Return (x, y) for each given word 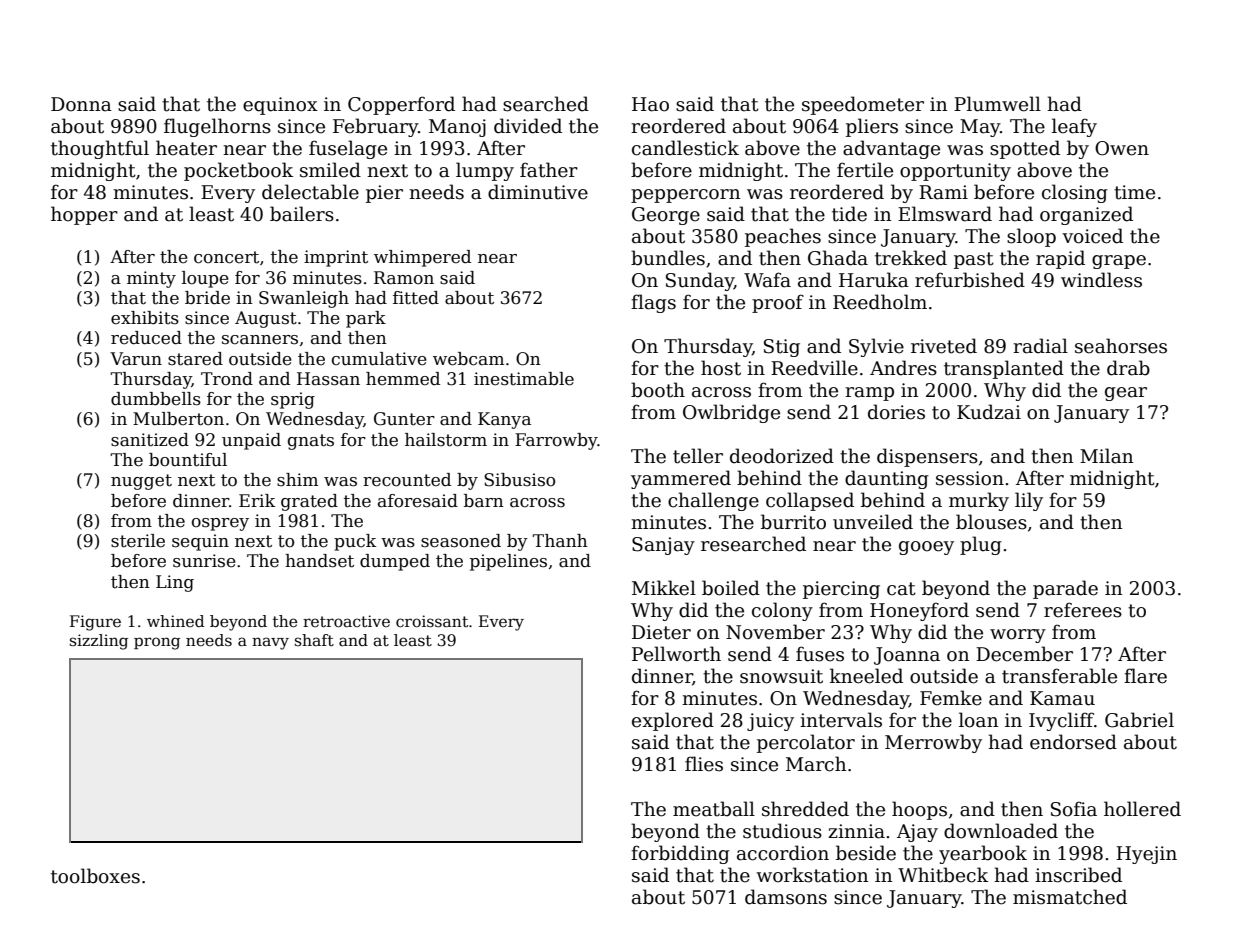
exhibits (145, 318)
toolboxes (95, 876)
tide (849, 214)
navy (270, 643)
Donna (81, 104)
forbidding (680, 854)
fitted (416, 298)
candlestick (685, 148)
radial (1040, 346)
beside (866, 853)
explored (673, 721)
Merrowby (933, 743)
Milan (1106, 456)
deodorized (782, 456)
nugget (141, 482)
